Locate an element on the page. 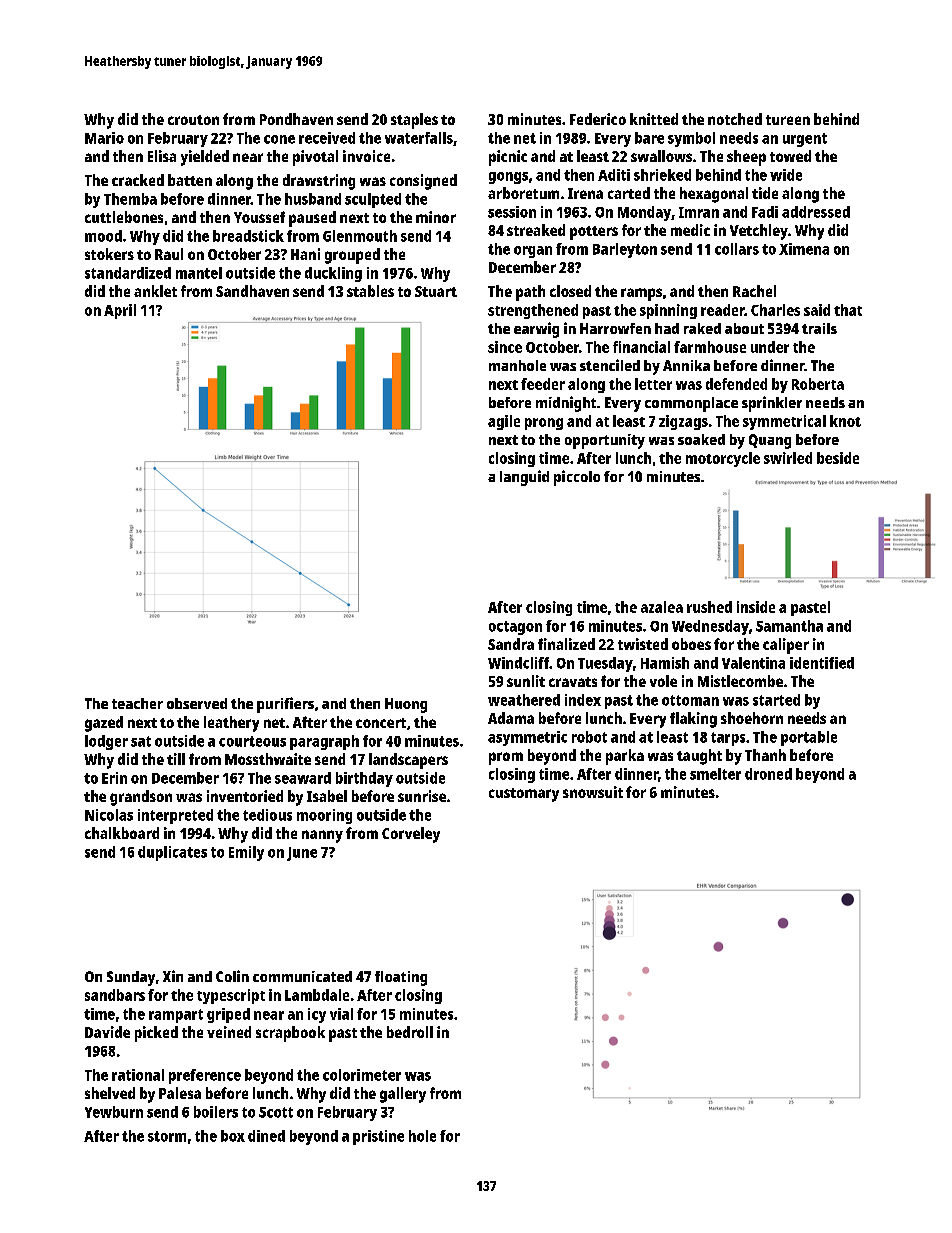  consigned is located at coordinates (423, 182).
